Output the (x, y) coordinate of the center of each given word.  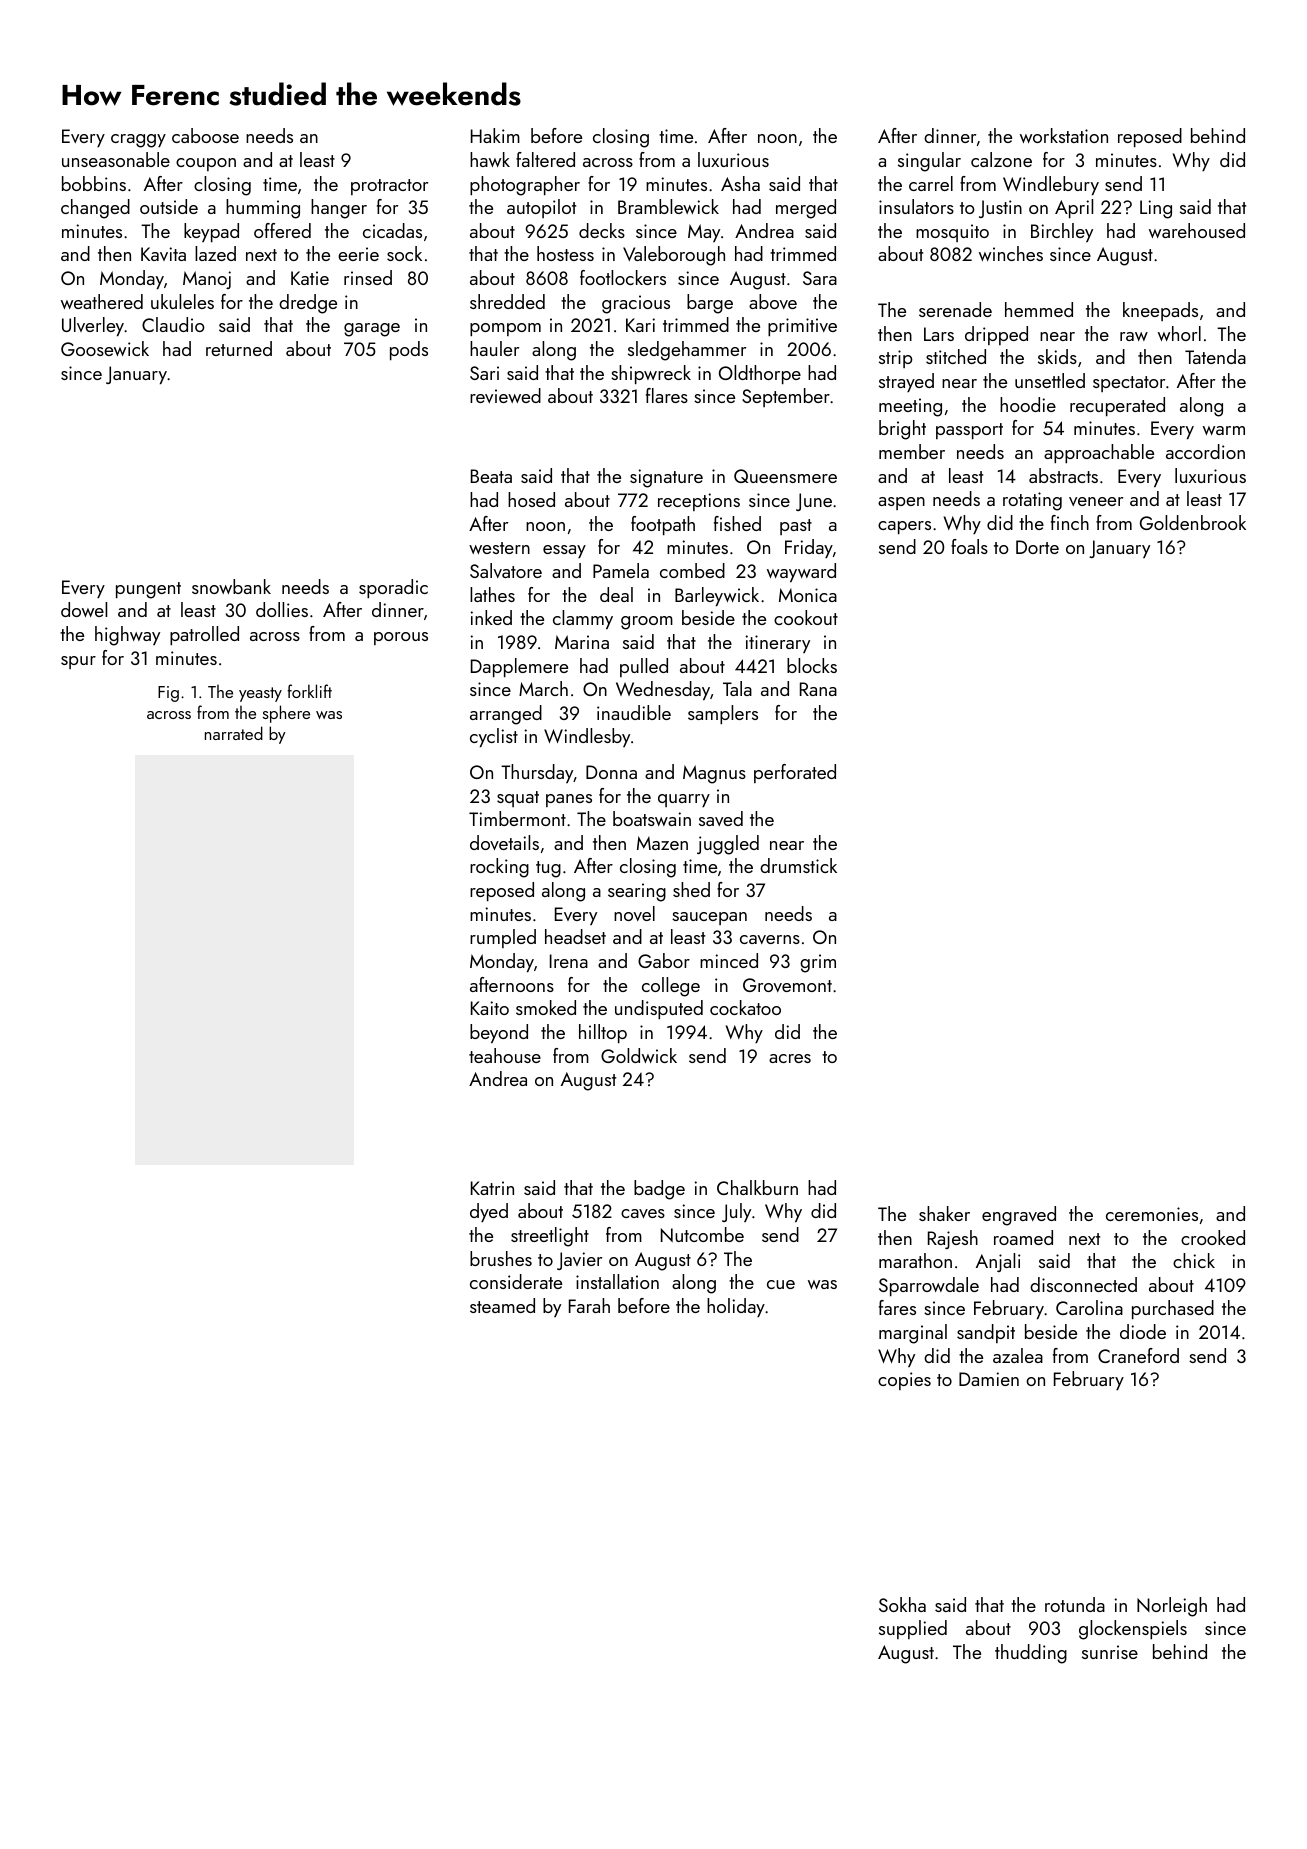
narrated (234, 733)
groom (647, 623)
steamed (502, 1305)
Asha (740, 183)
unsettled (1050, 380)
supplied (913, 1629)
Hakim (495, 135)
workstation (1064, 135)
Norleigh (1172, 1607)
